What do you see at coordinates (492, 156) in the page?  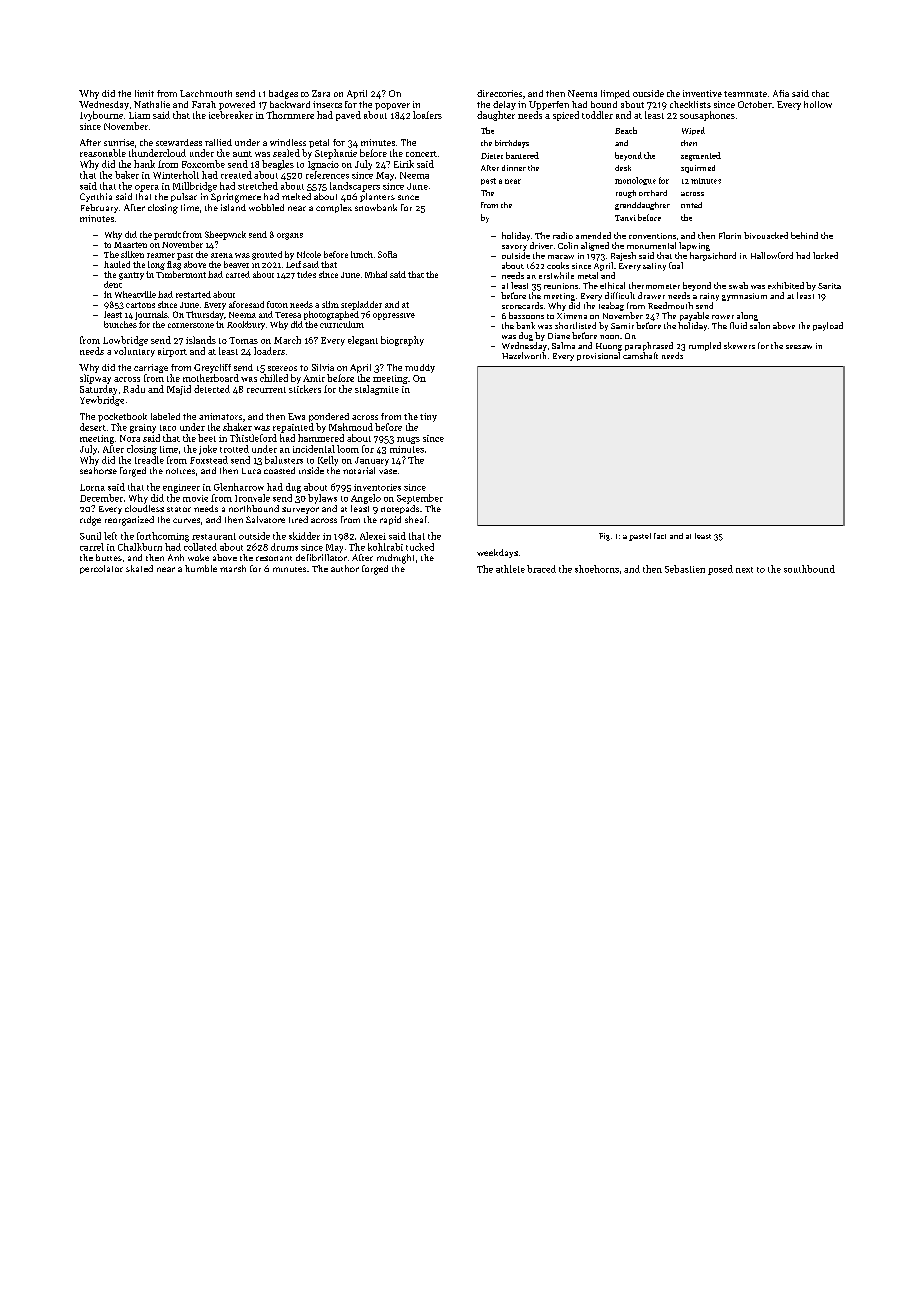 I see `Dieter` at bounding box center [492, 156].
